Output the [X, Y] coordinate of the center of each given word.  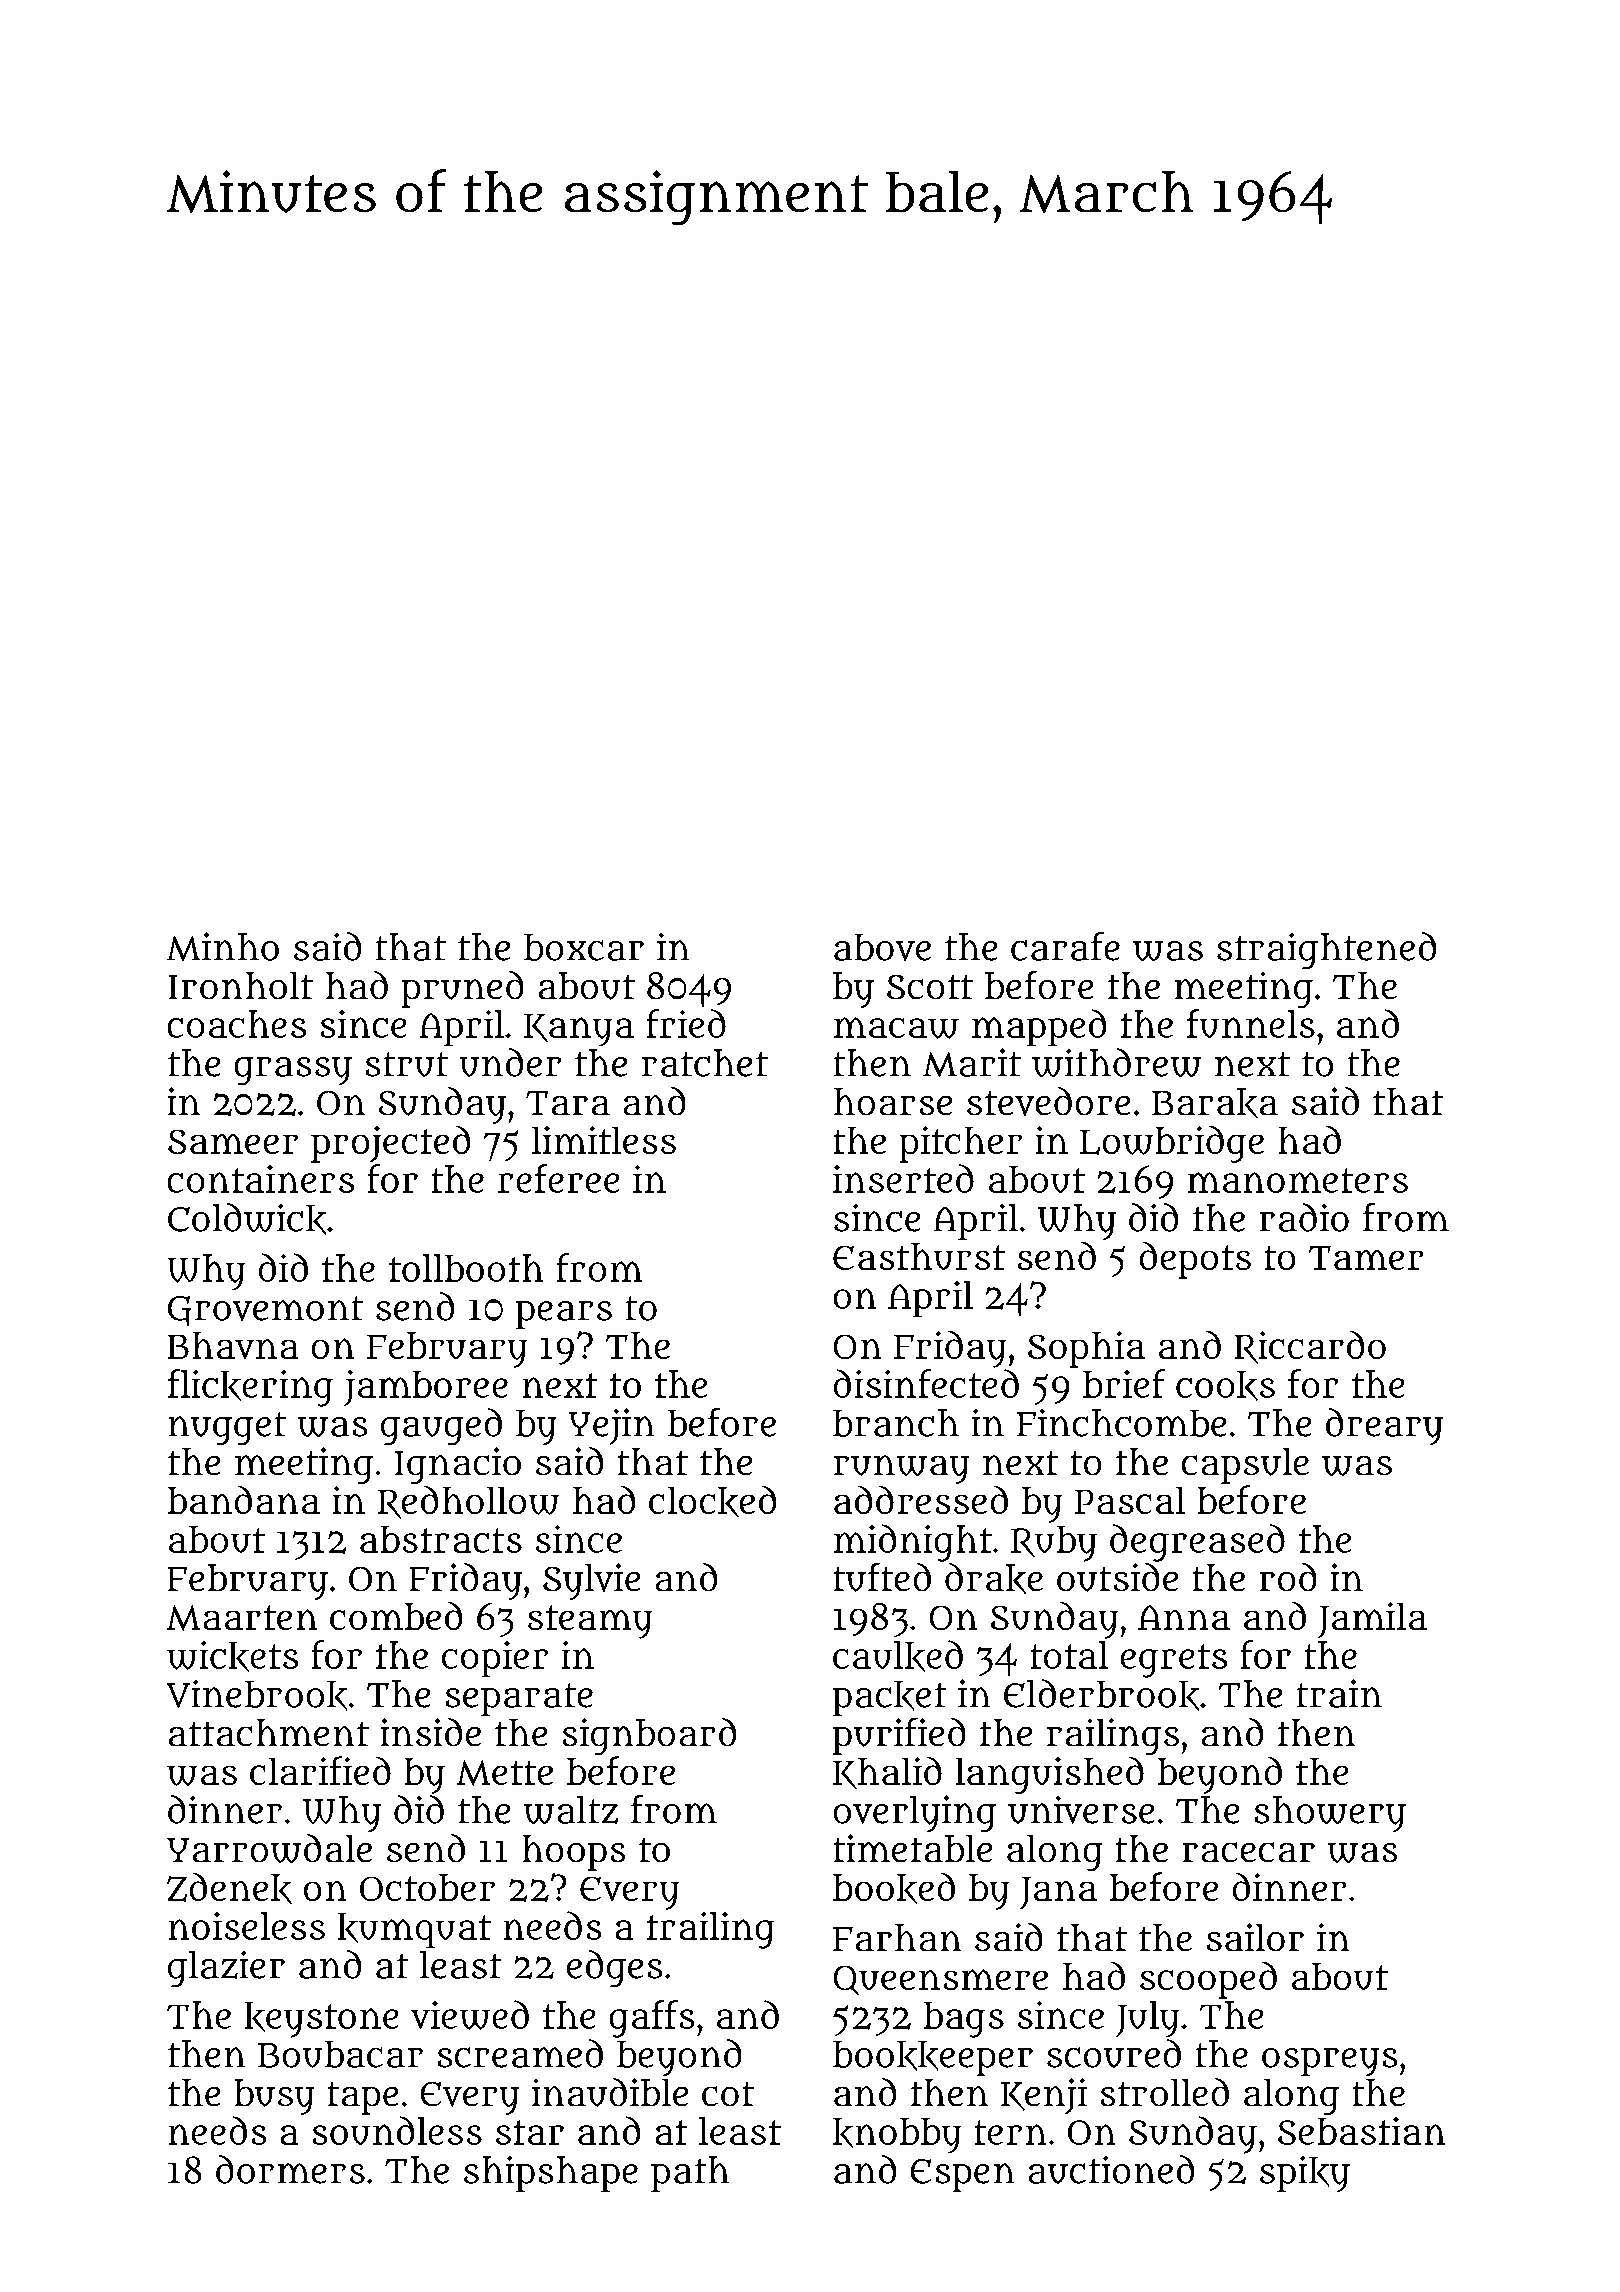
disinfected [926, 1383]
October [427, 1887]
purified [899, 1736]
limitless [604, 1140]
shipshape [551, 2174]
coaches [237, 1024]
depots [1195, 1260]
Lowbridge [1172, 1144]
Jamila [1372, 1620]
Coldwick [247, 1219]
